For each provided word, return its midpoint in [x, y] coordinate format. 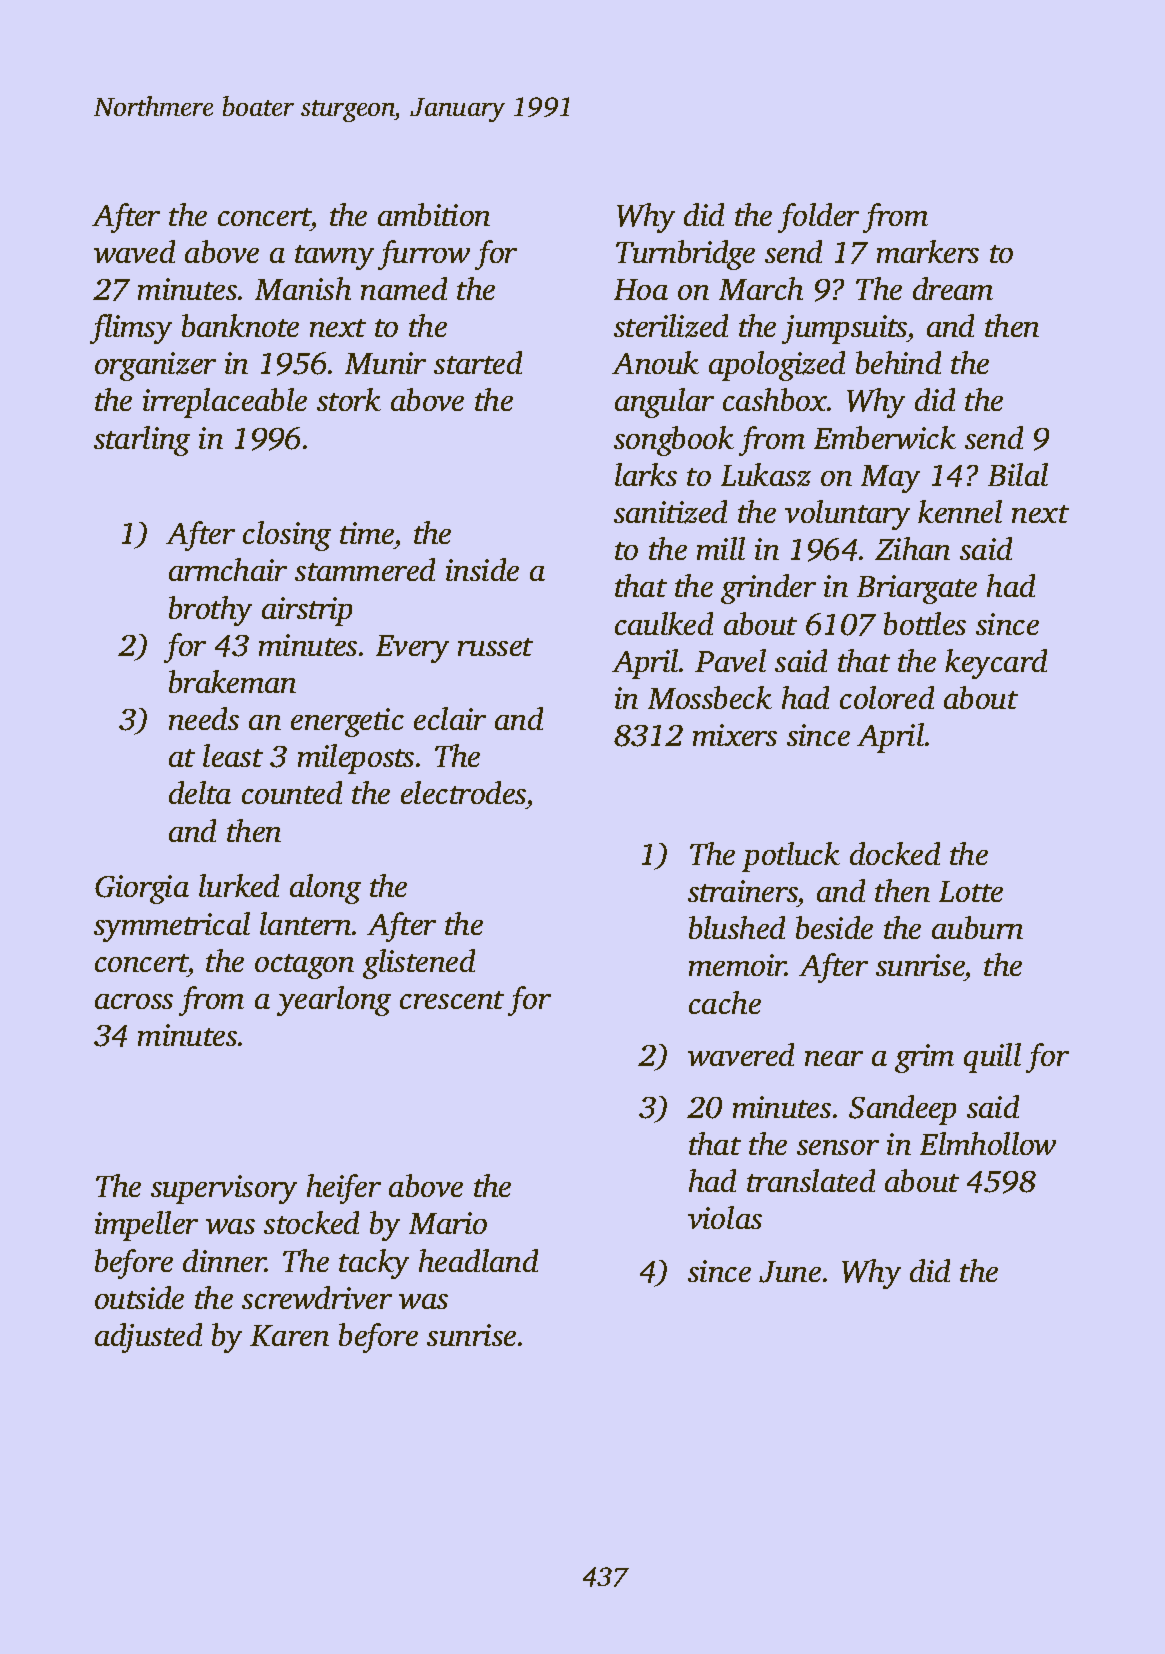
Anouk [655, 362]
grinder [768, 589]
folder [818, 218]
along [325, 889]
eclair [450, 718]
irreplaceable [225, 403]
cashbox [775, 399]
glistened [419, 964]
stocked [311, 1222]
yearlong [334, 1001]
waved [134, 251]
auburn [977, 927]
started [478, 362]
